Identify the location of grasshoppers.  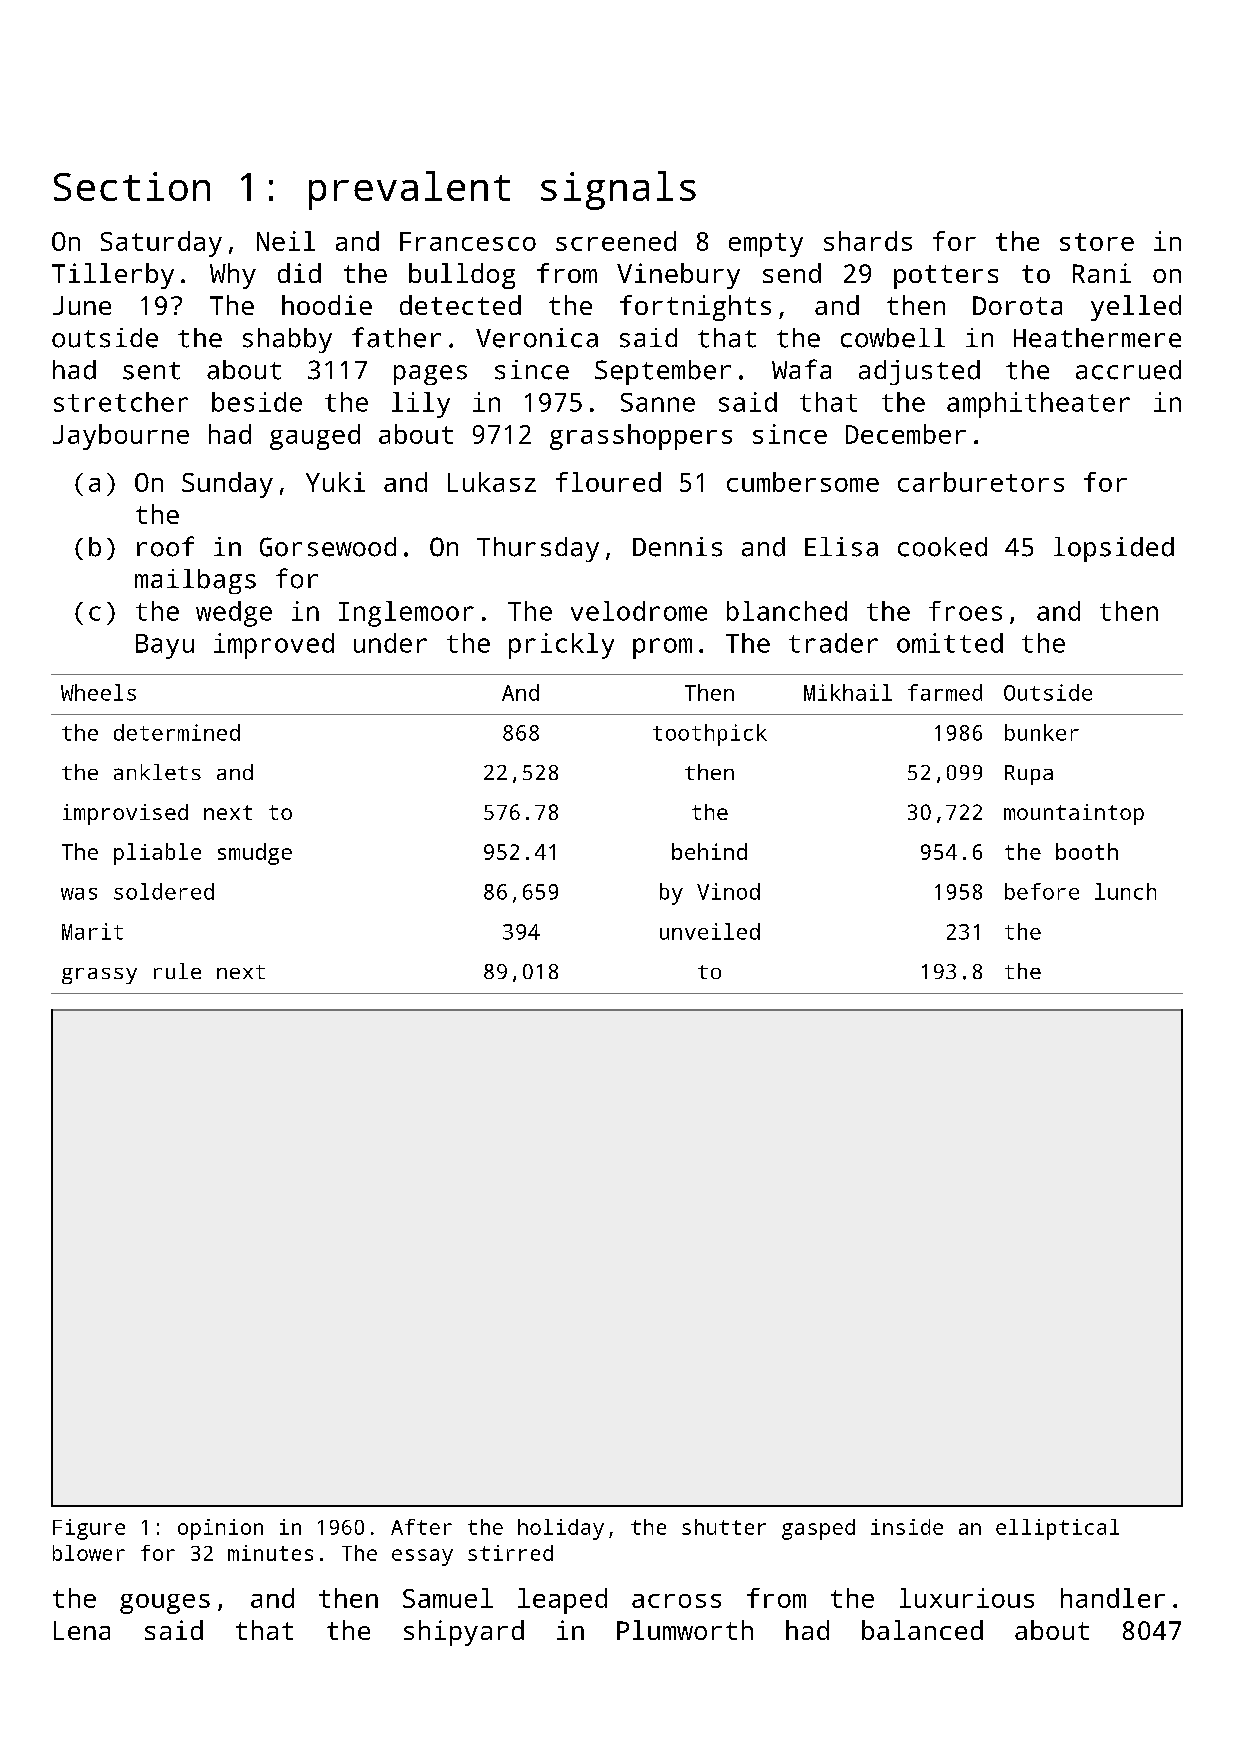
(641, 437).
